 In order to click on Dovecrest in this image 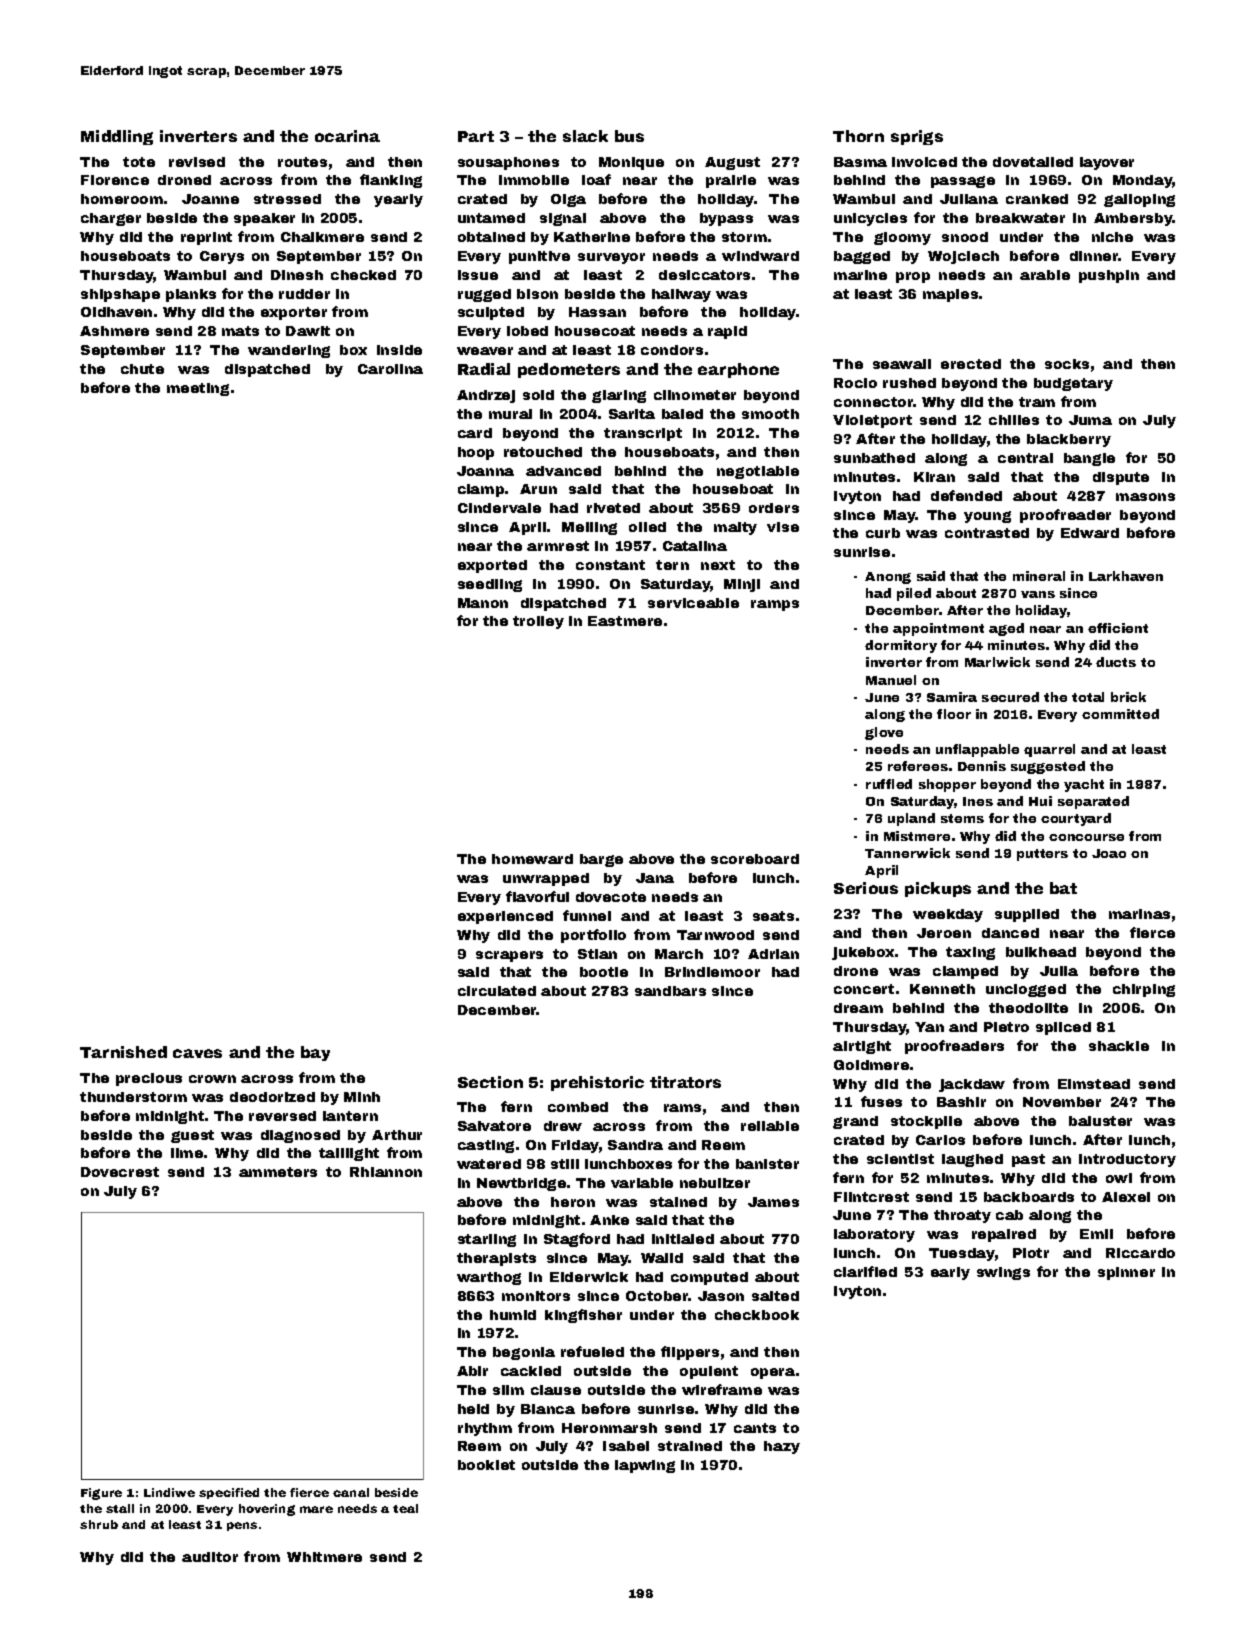, I will do `click(120, 1172)`.
